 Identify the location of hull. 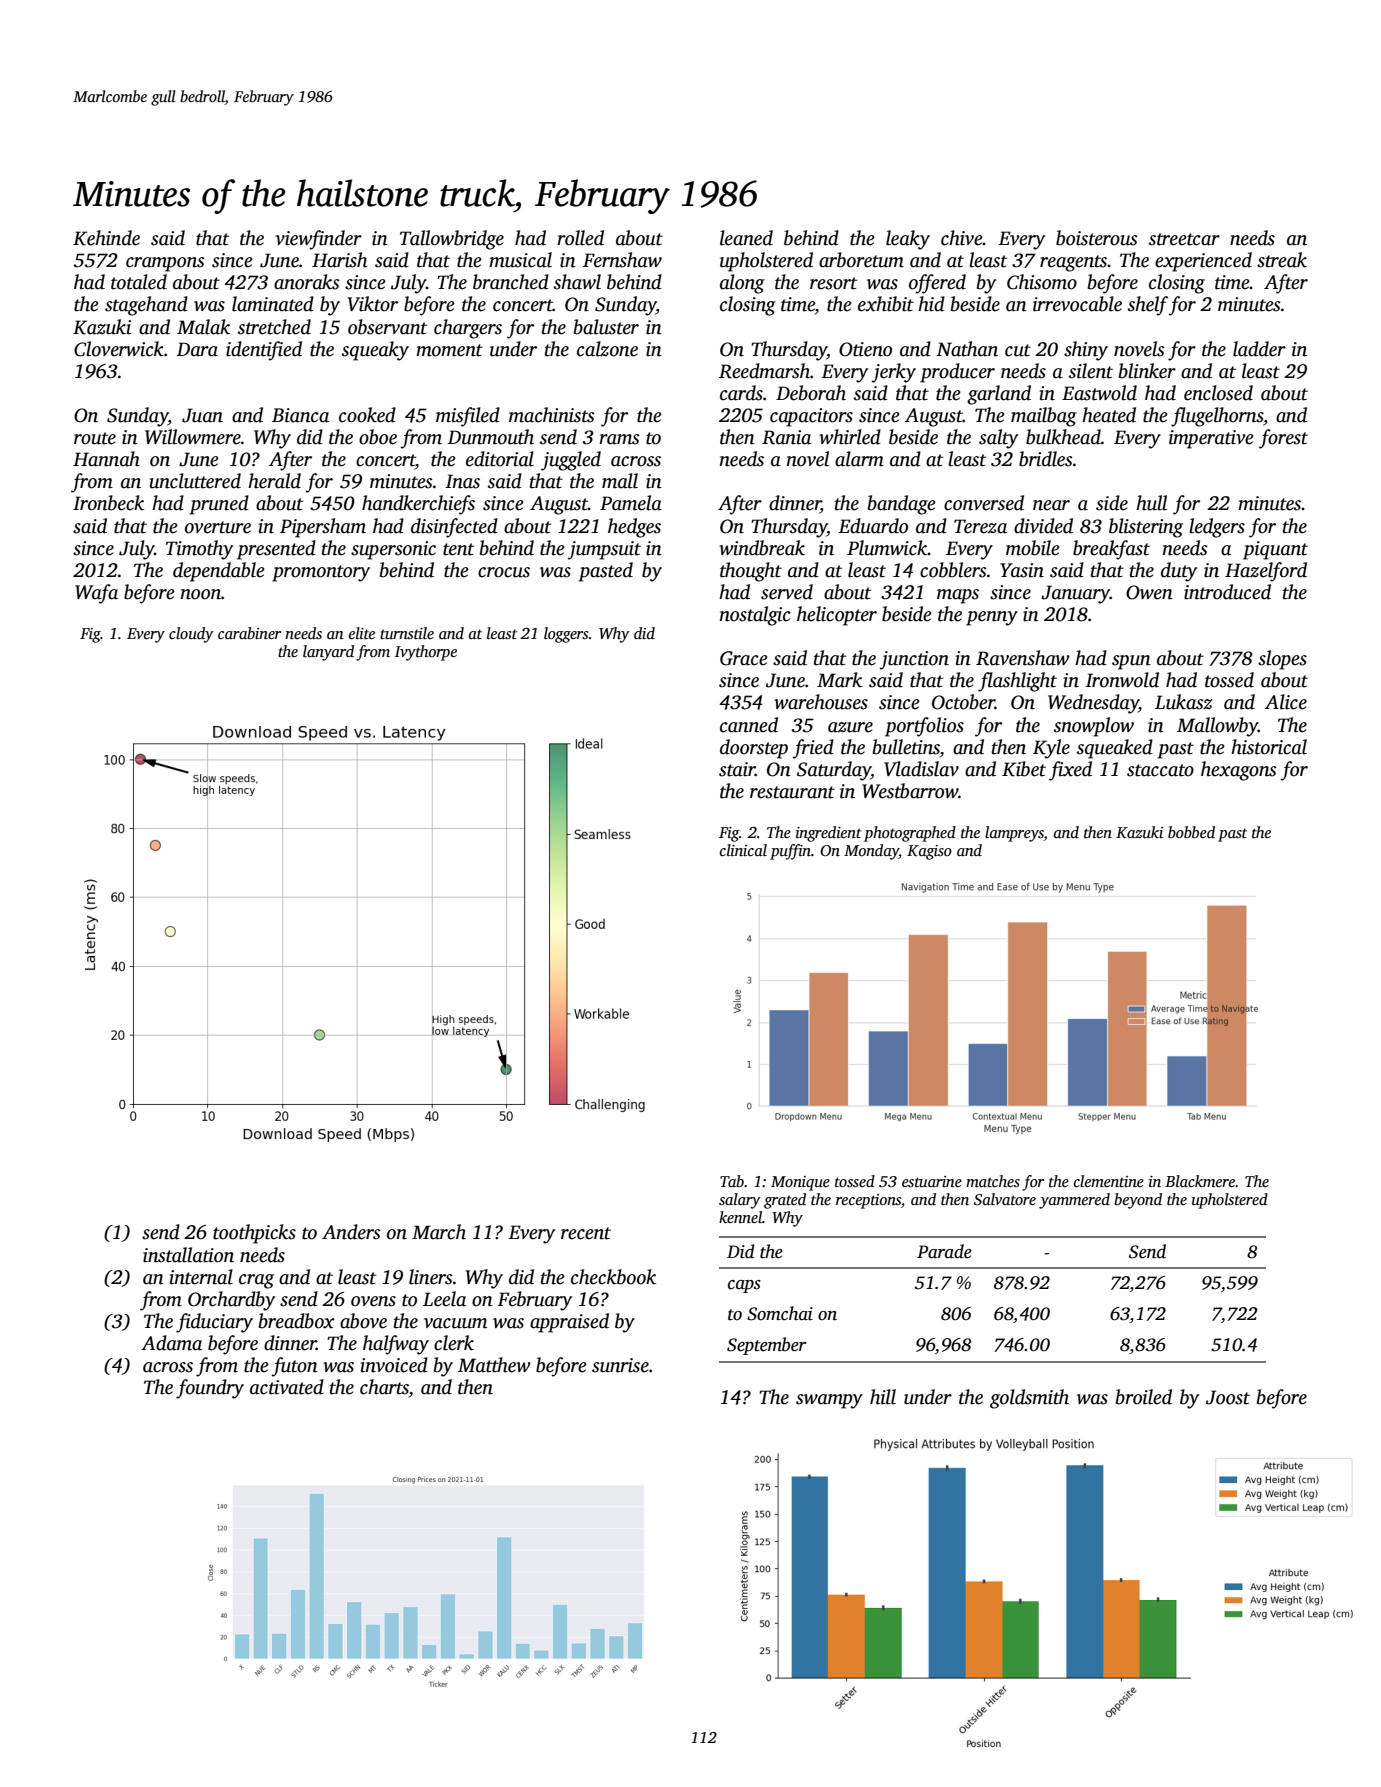
(1151, 503).
